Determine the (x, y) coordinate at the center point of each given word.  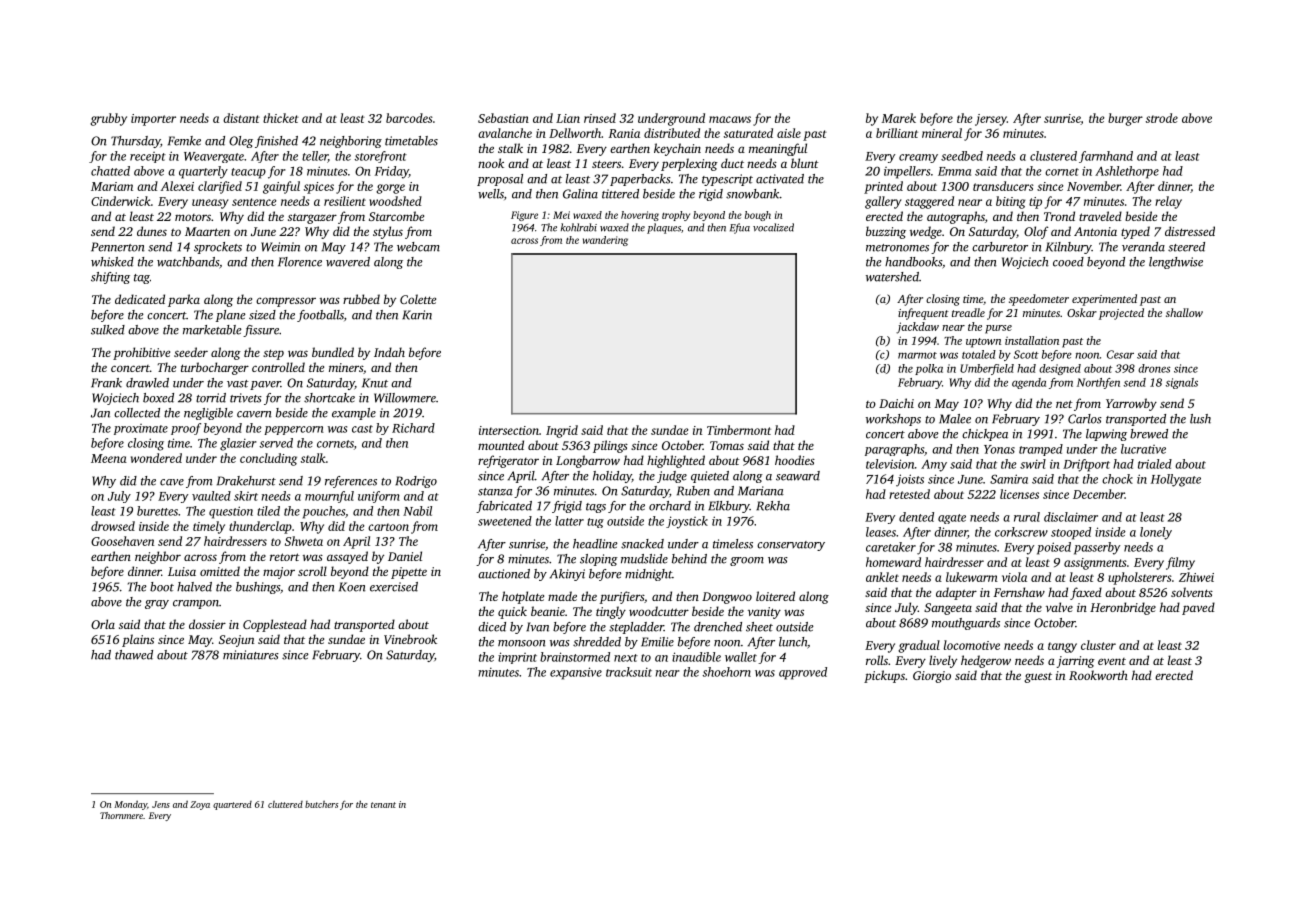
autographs (956, 217)
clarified (220, 187)
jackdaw (917, 328)
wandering (605, 241)
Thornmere (121, 815)
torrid (211, 398)
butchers (321, 804)
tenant (383, 805)
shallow (1184, 312)
